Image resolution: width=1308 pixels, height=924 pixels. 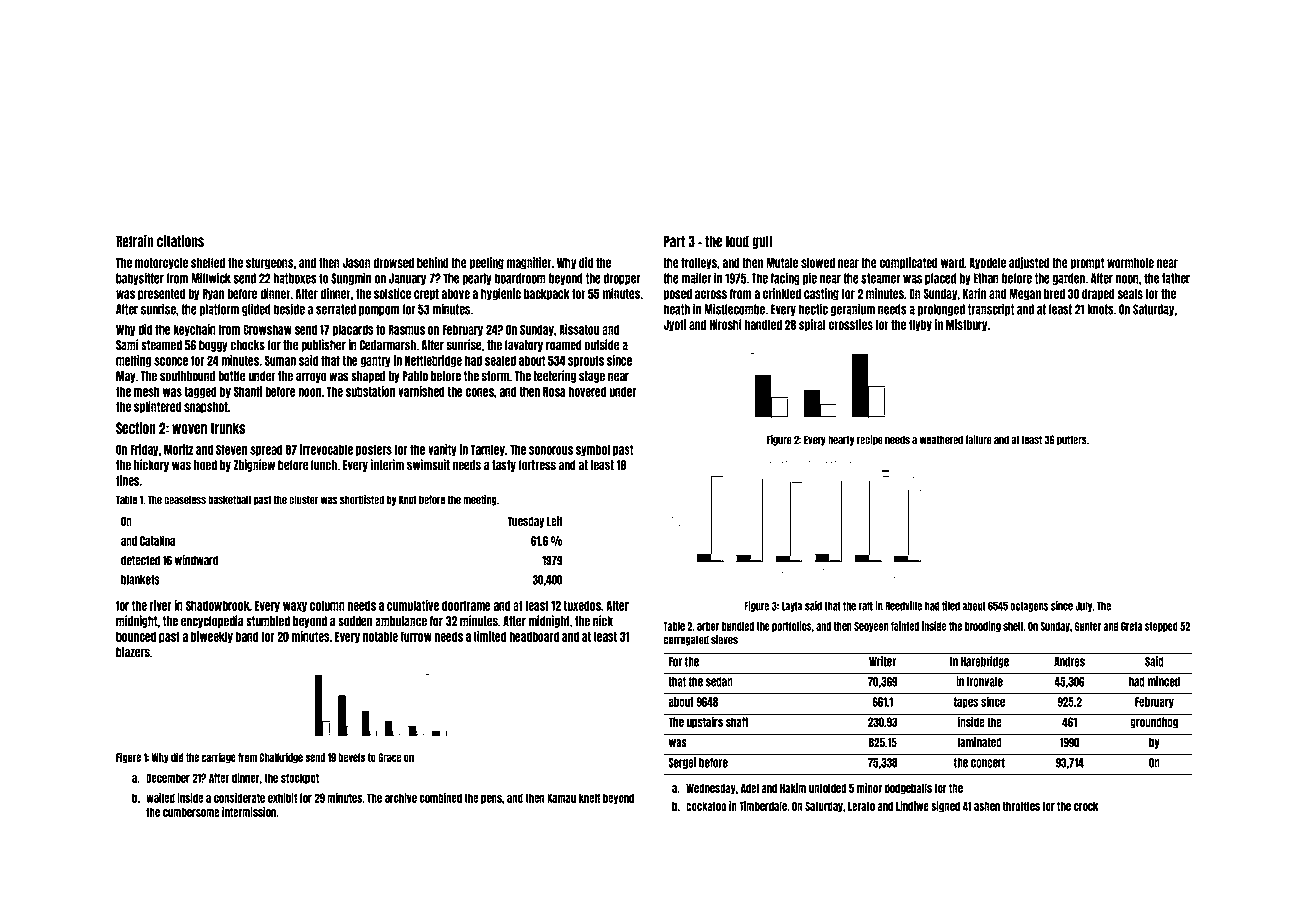 What do you see at coordinates (686, 640) in the screenshot?
I see `corrugated` at bounding box center [686, 640].
